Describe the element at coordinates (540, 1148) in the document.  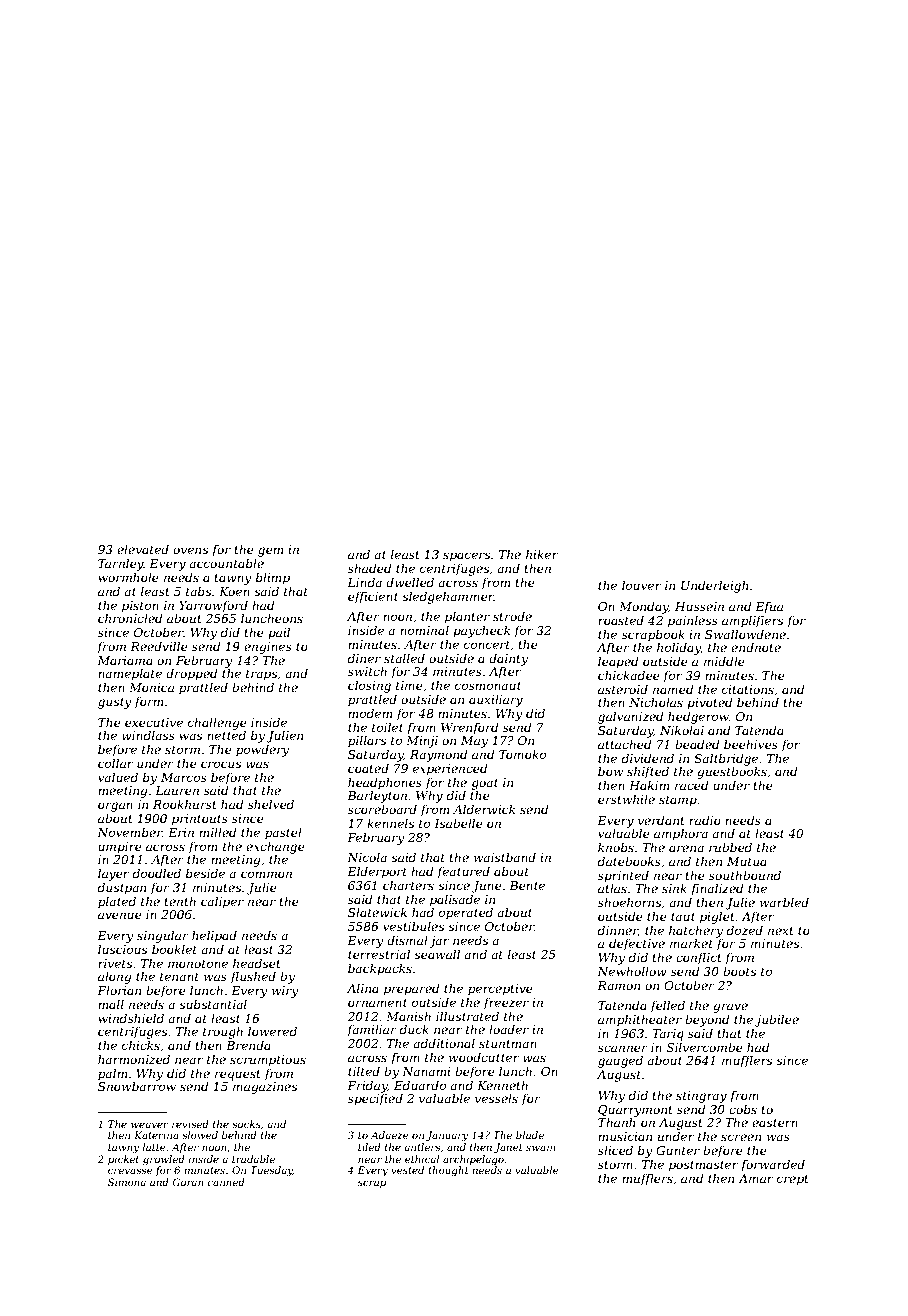
I see `swam` at that location.
